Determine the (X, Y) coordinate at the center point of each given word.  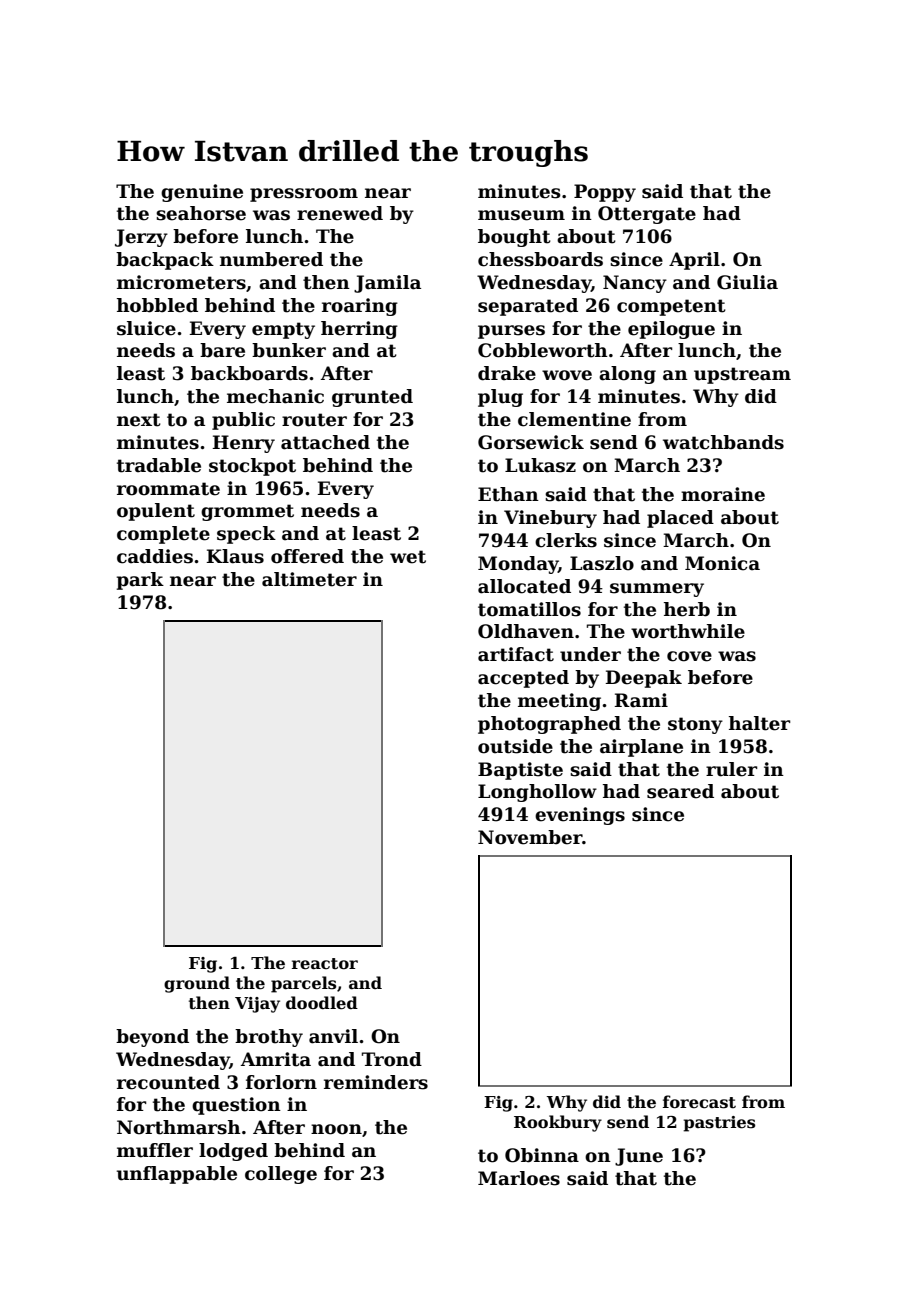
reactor (325, 964)
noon (336, 1129)
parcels (303, 984)
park (140, 581)
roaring (360, 307)
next (139, 420)
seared (680, 791)
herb (687, 609)
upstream (742, 375)
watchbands (723, 442)
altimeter (309, 579)
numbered (271, 259)
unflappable (177, 1175)
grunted (372, 398)
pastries (719, 1124)
